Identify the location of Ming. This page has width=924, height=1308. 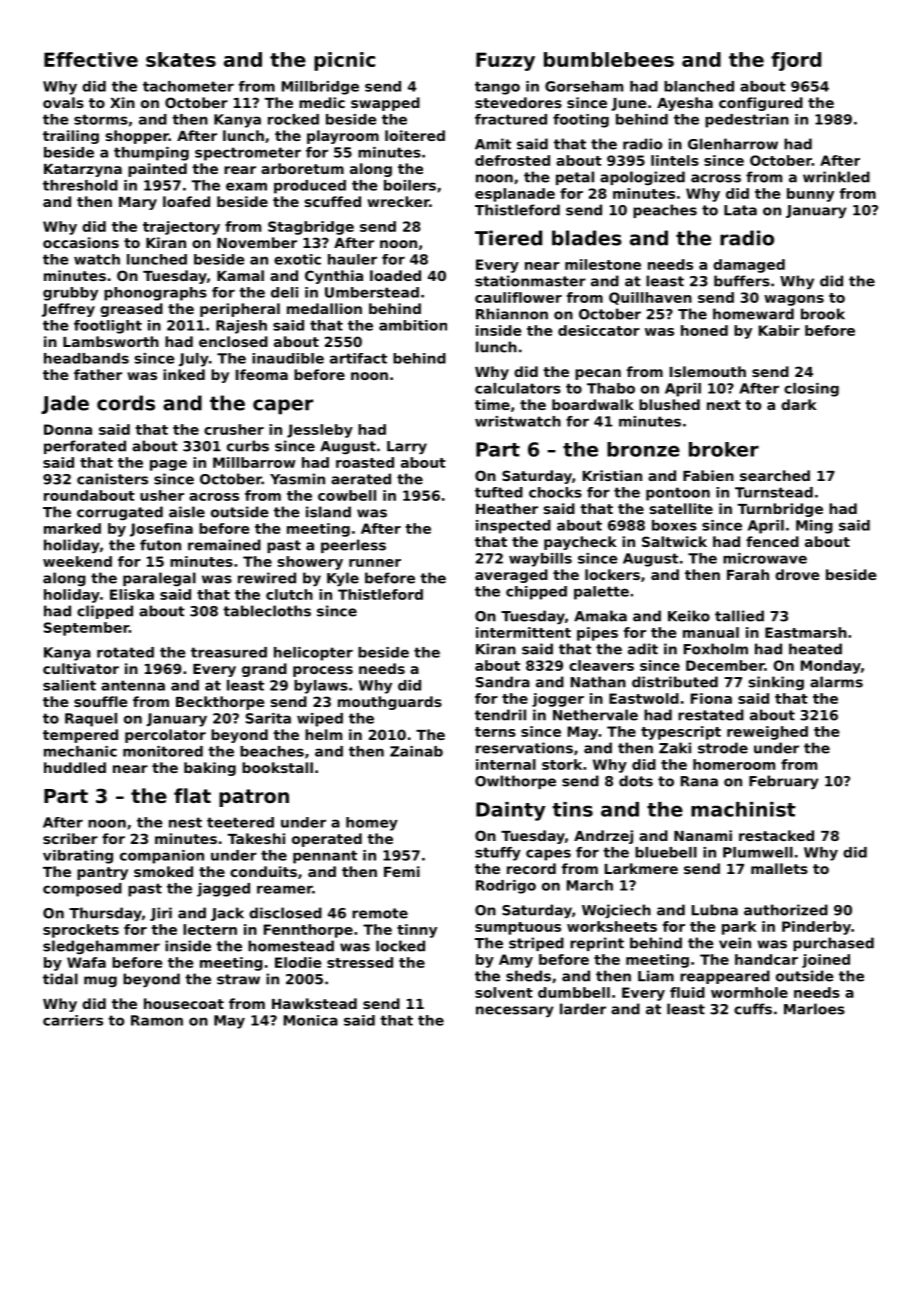
(814, 527).
